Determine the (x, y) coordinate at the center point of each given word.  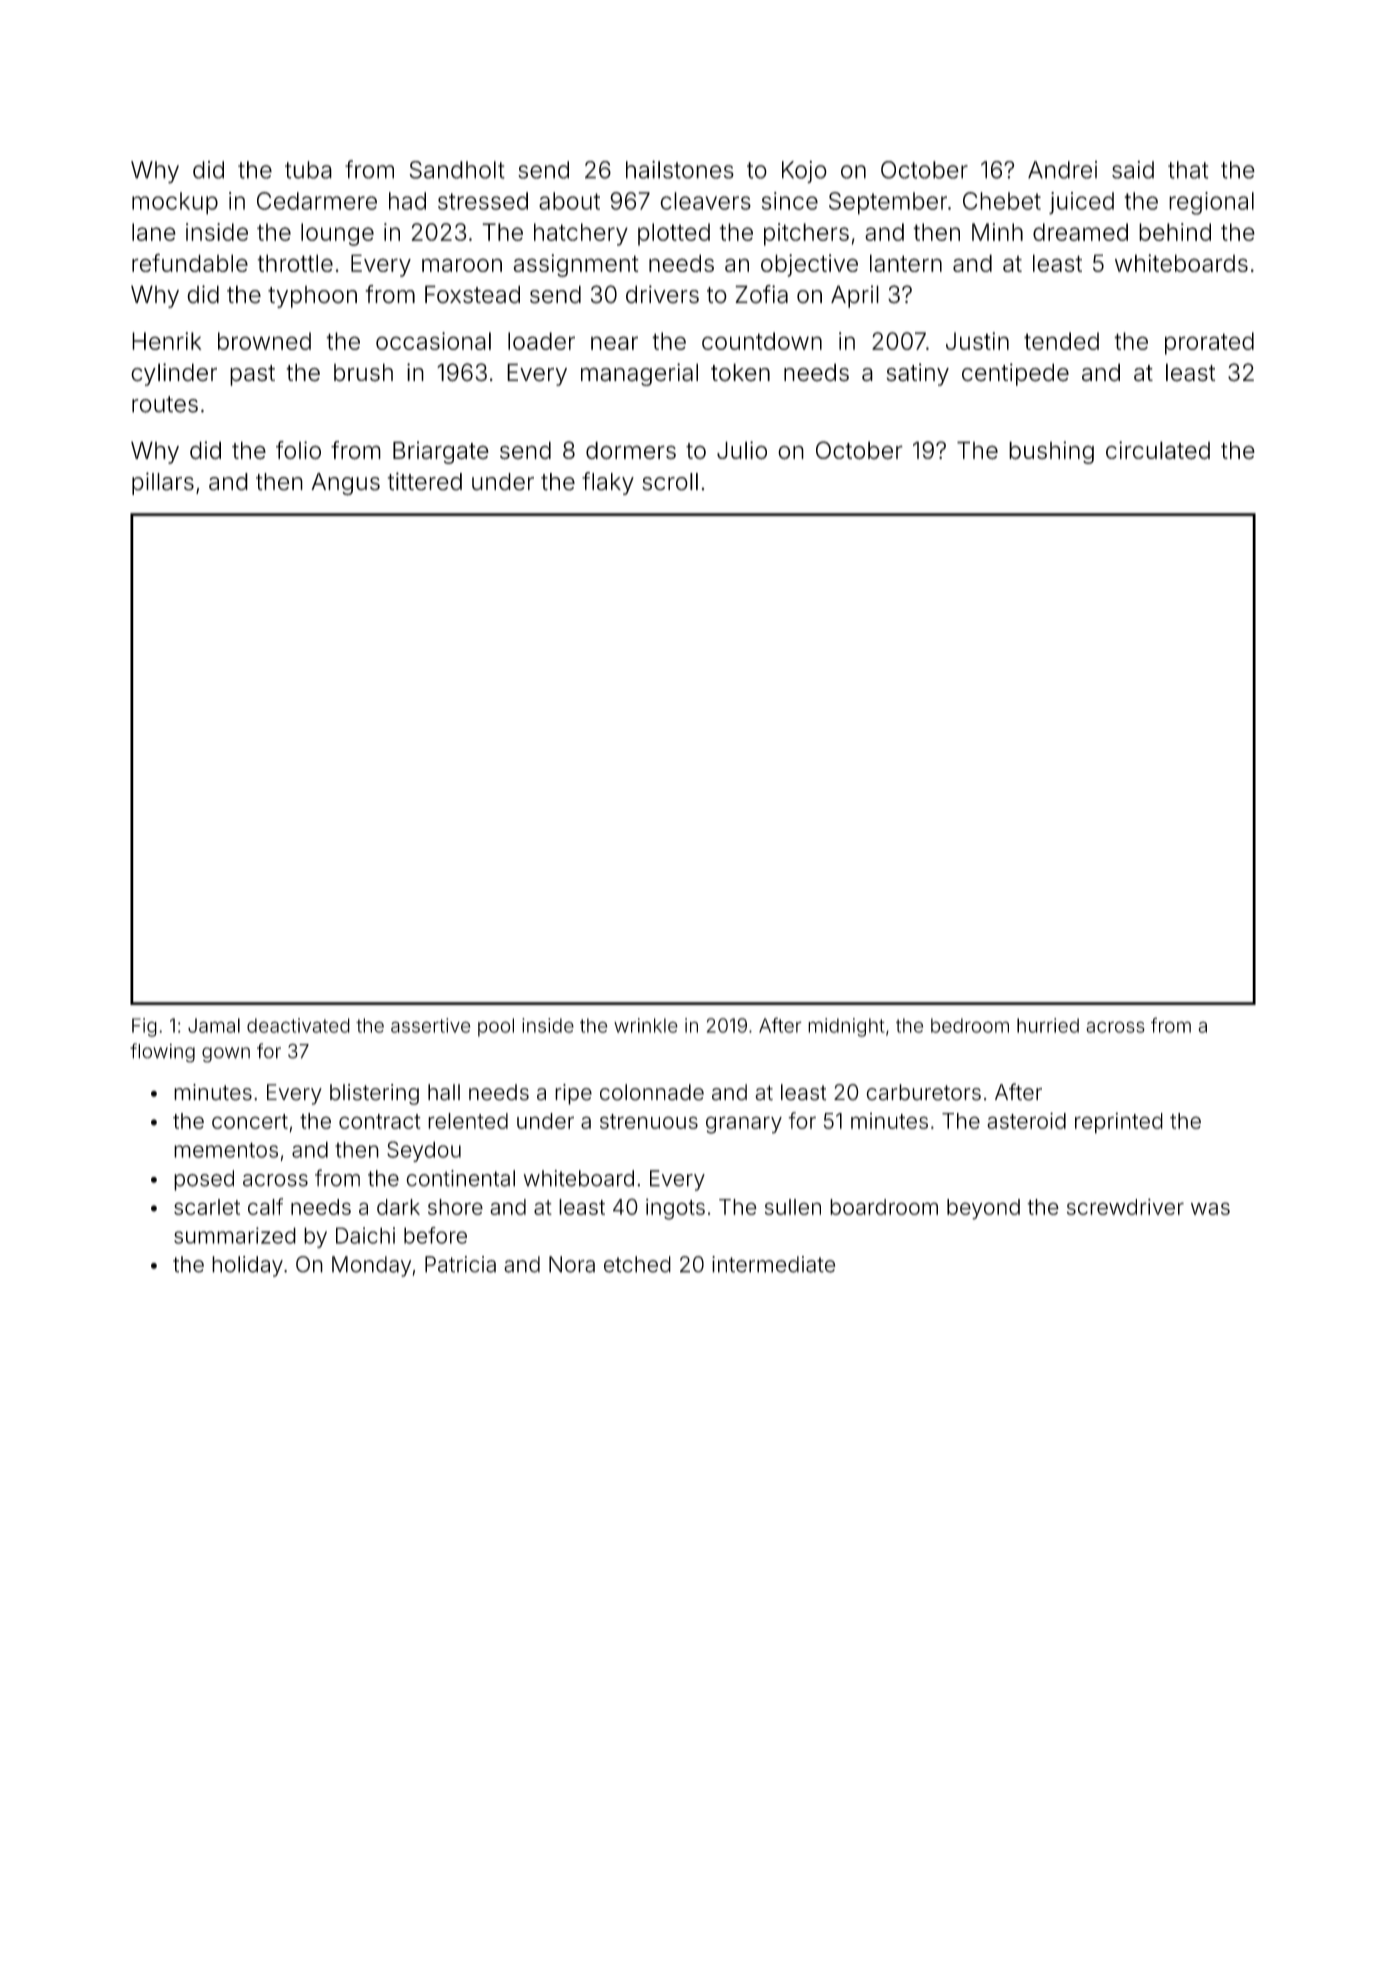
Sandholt (457, 170)
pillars (163, 483)
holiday (247, 1266)
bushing (1051, 452)
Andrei (1062, 170)
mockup (175, 203)
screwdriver (1125, 1206)
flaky (608, 483)
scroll (670, 482)
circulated (1158, 450)
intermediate (773, 1264)
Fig (144, 1027)
